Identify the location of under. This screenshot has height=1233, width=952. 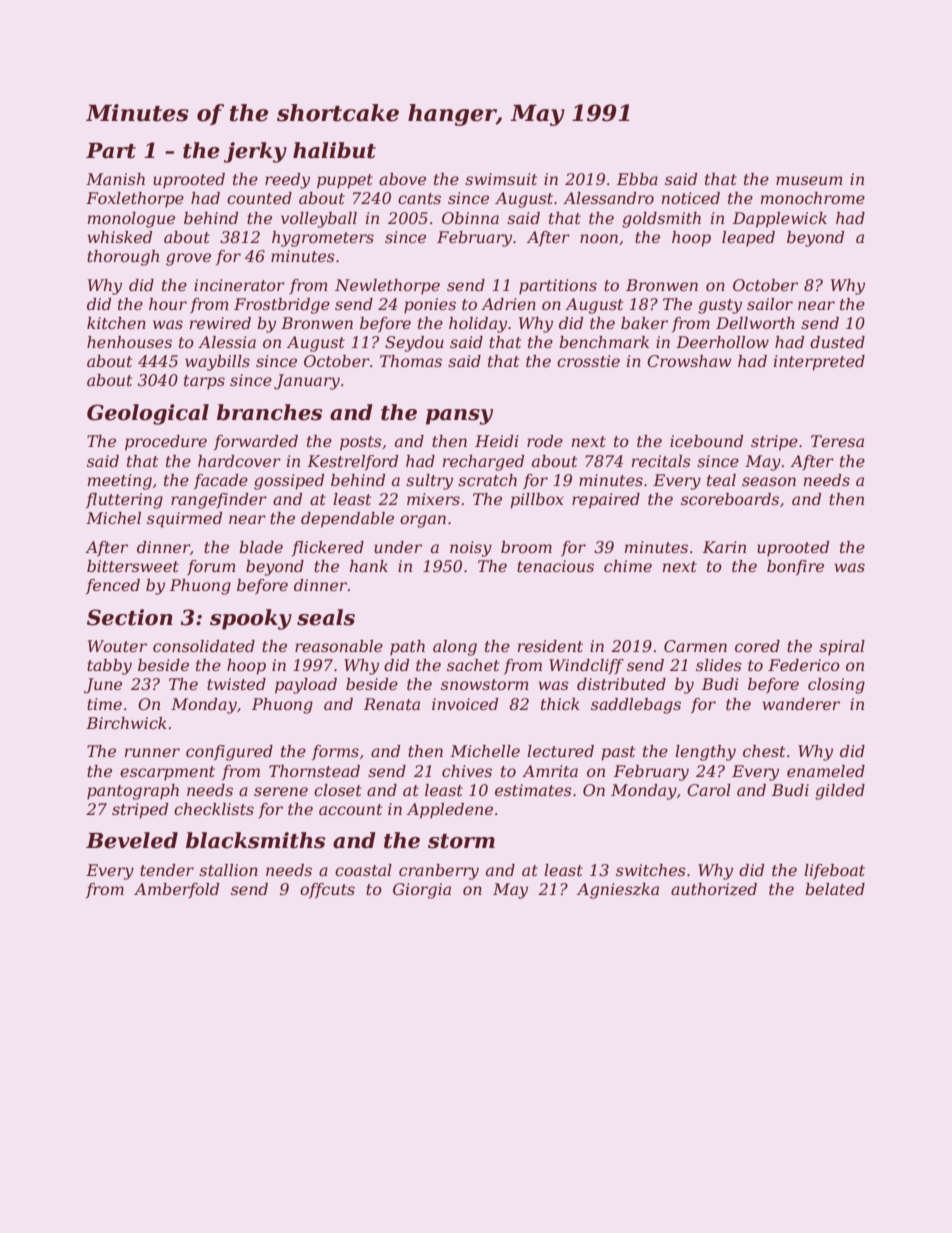
(398, 547).
